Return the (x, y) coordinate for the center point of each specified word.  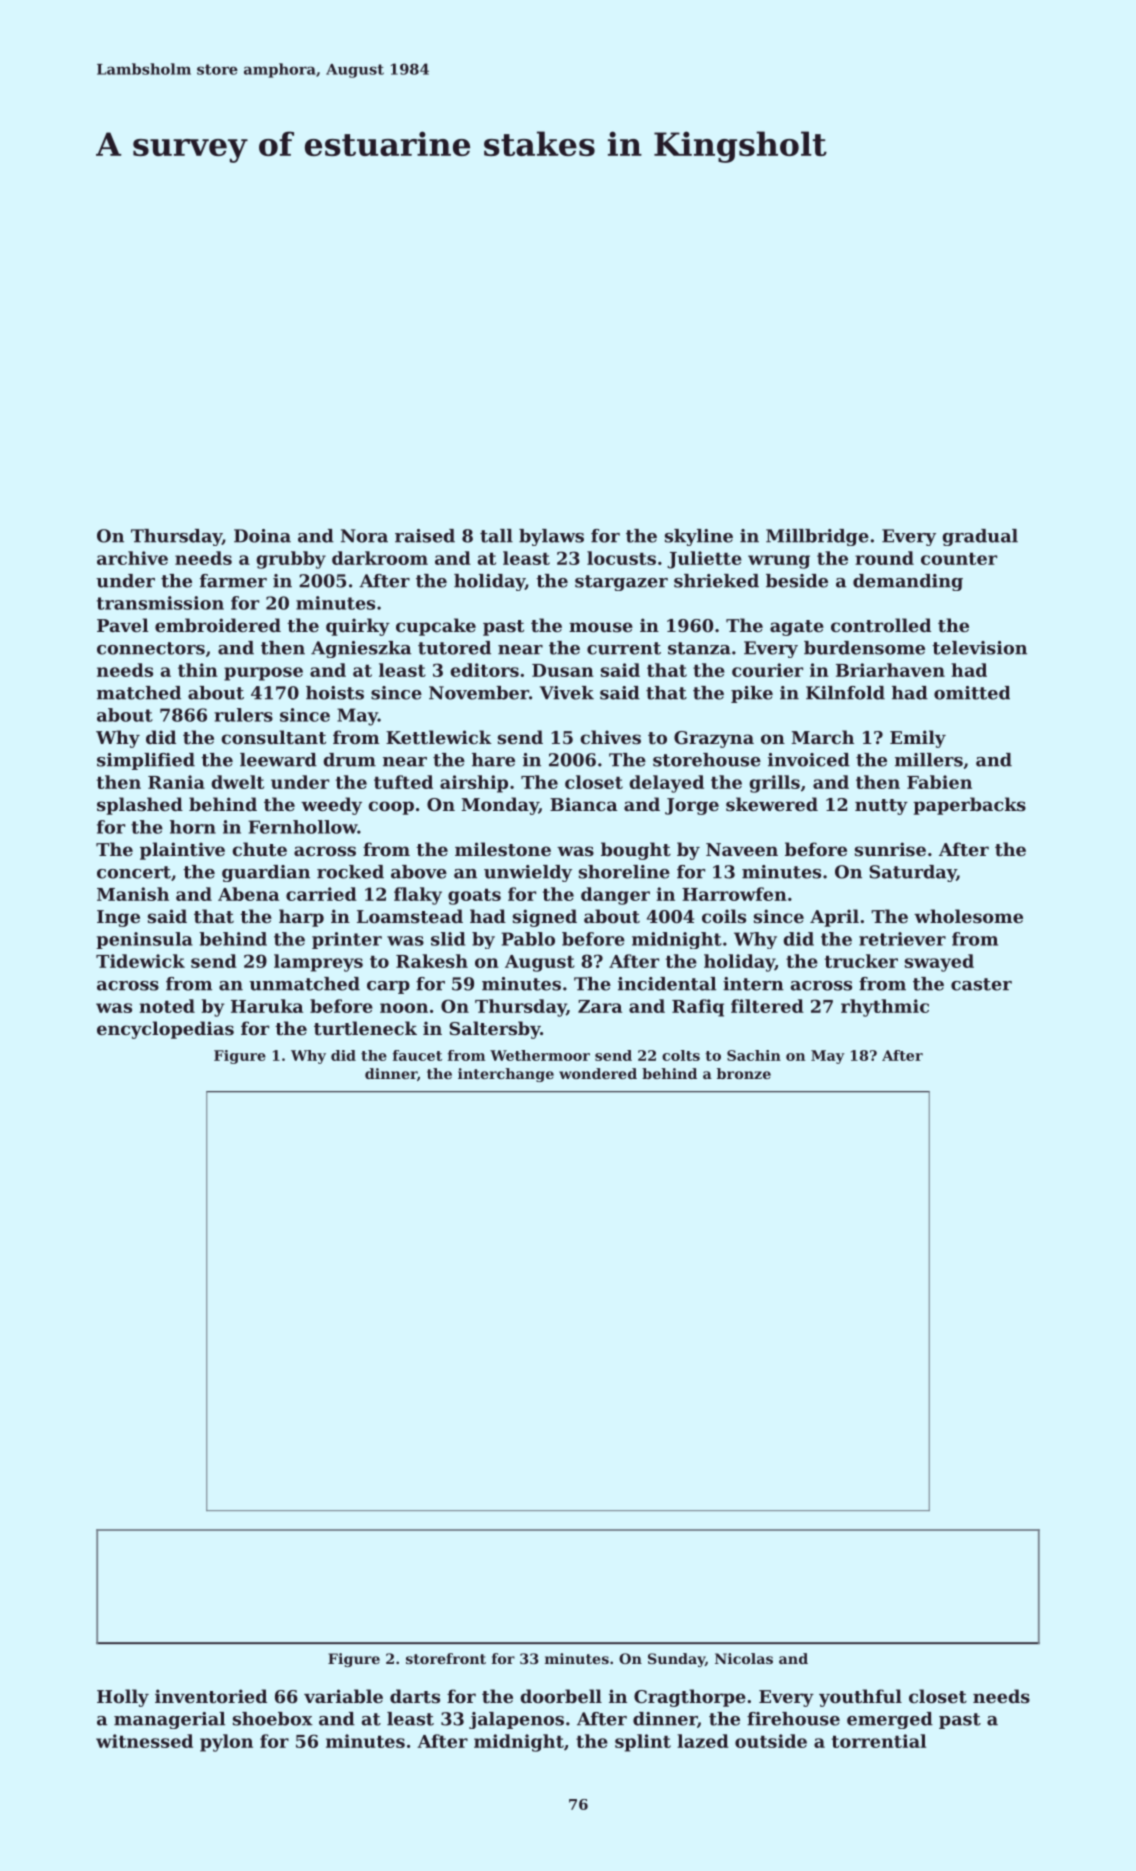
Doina (262, 536)
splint (643, 1743)
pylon (226, 1743)
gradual (980, 537)
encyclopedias (165, 1030)
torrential (879, 1741)
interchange (506, 1075)
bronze (744, 1073)
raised (425, 536)
